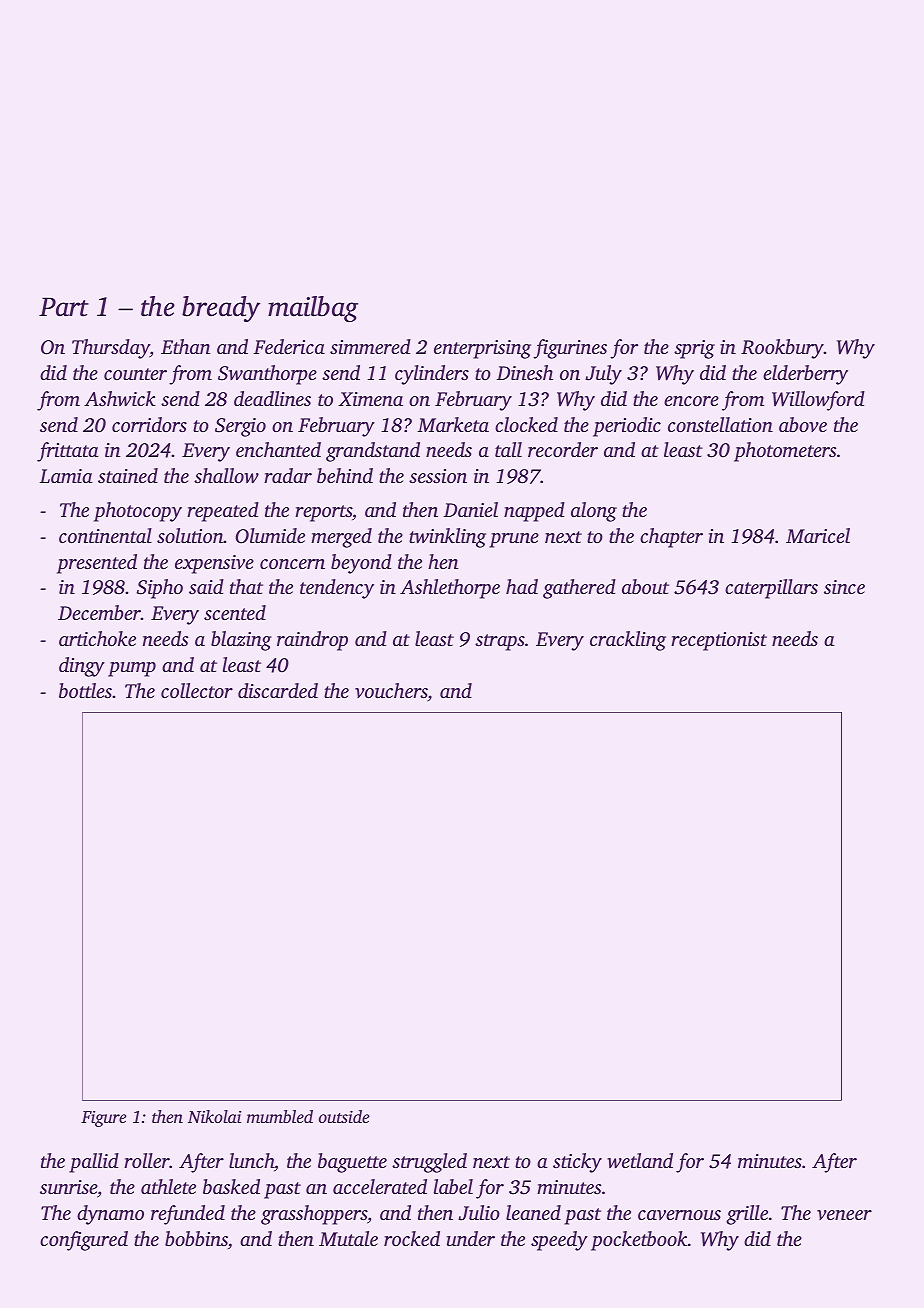 The height and width of the document is (1308, 924). What do you see at coordinates (344, 1116) in the document?
I see `outside` at bounding box center [344, 1116].
